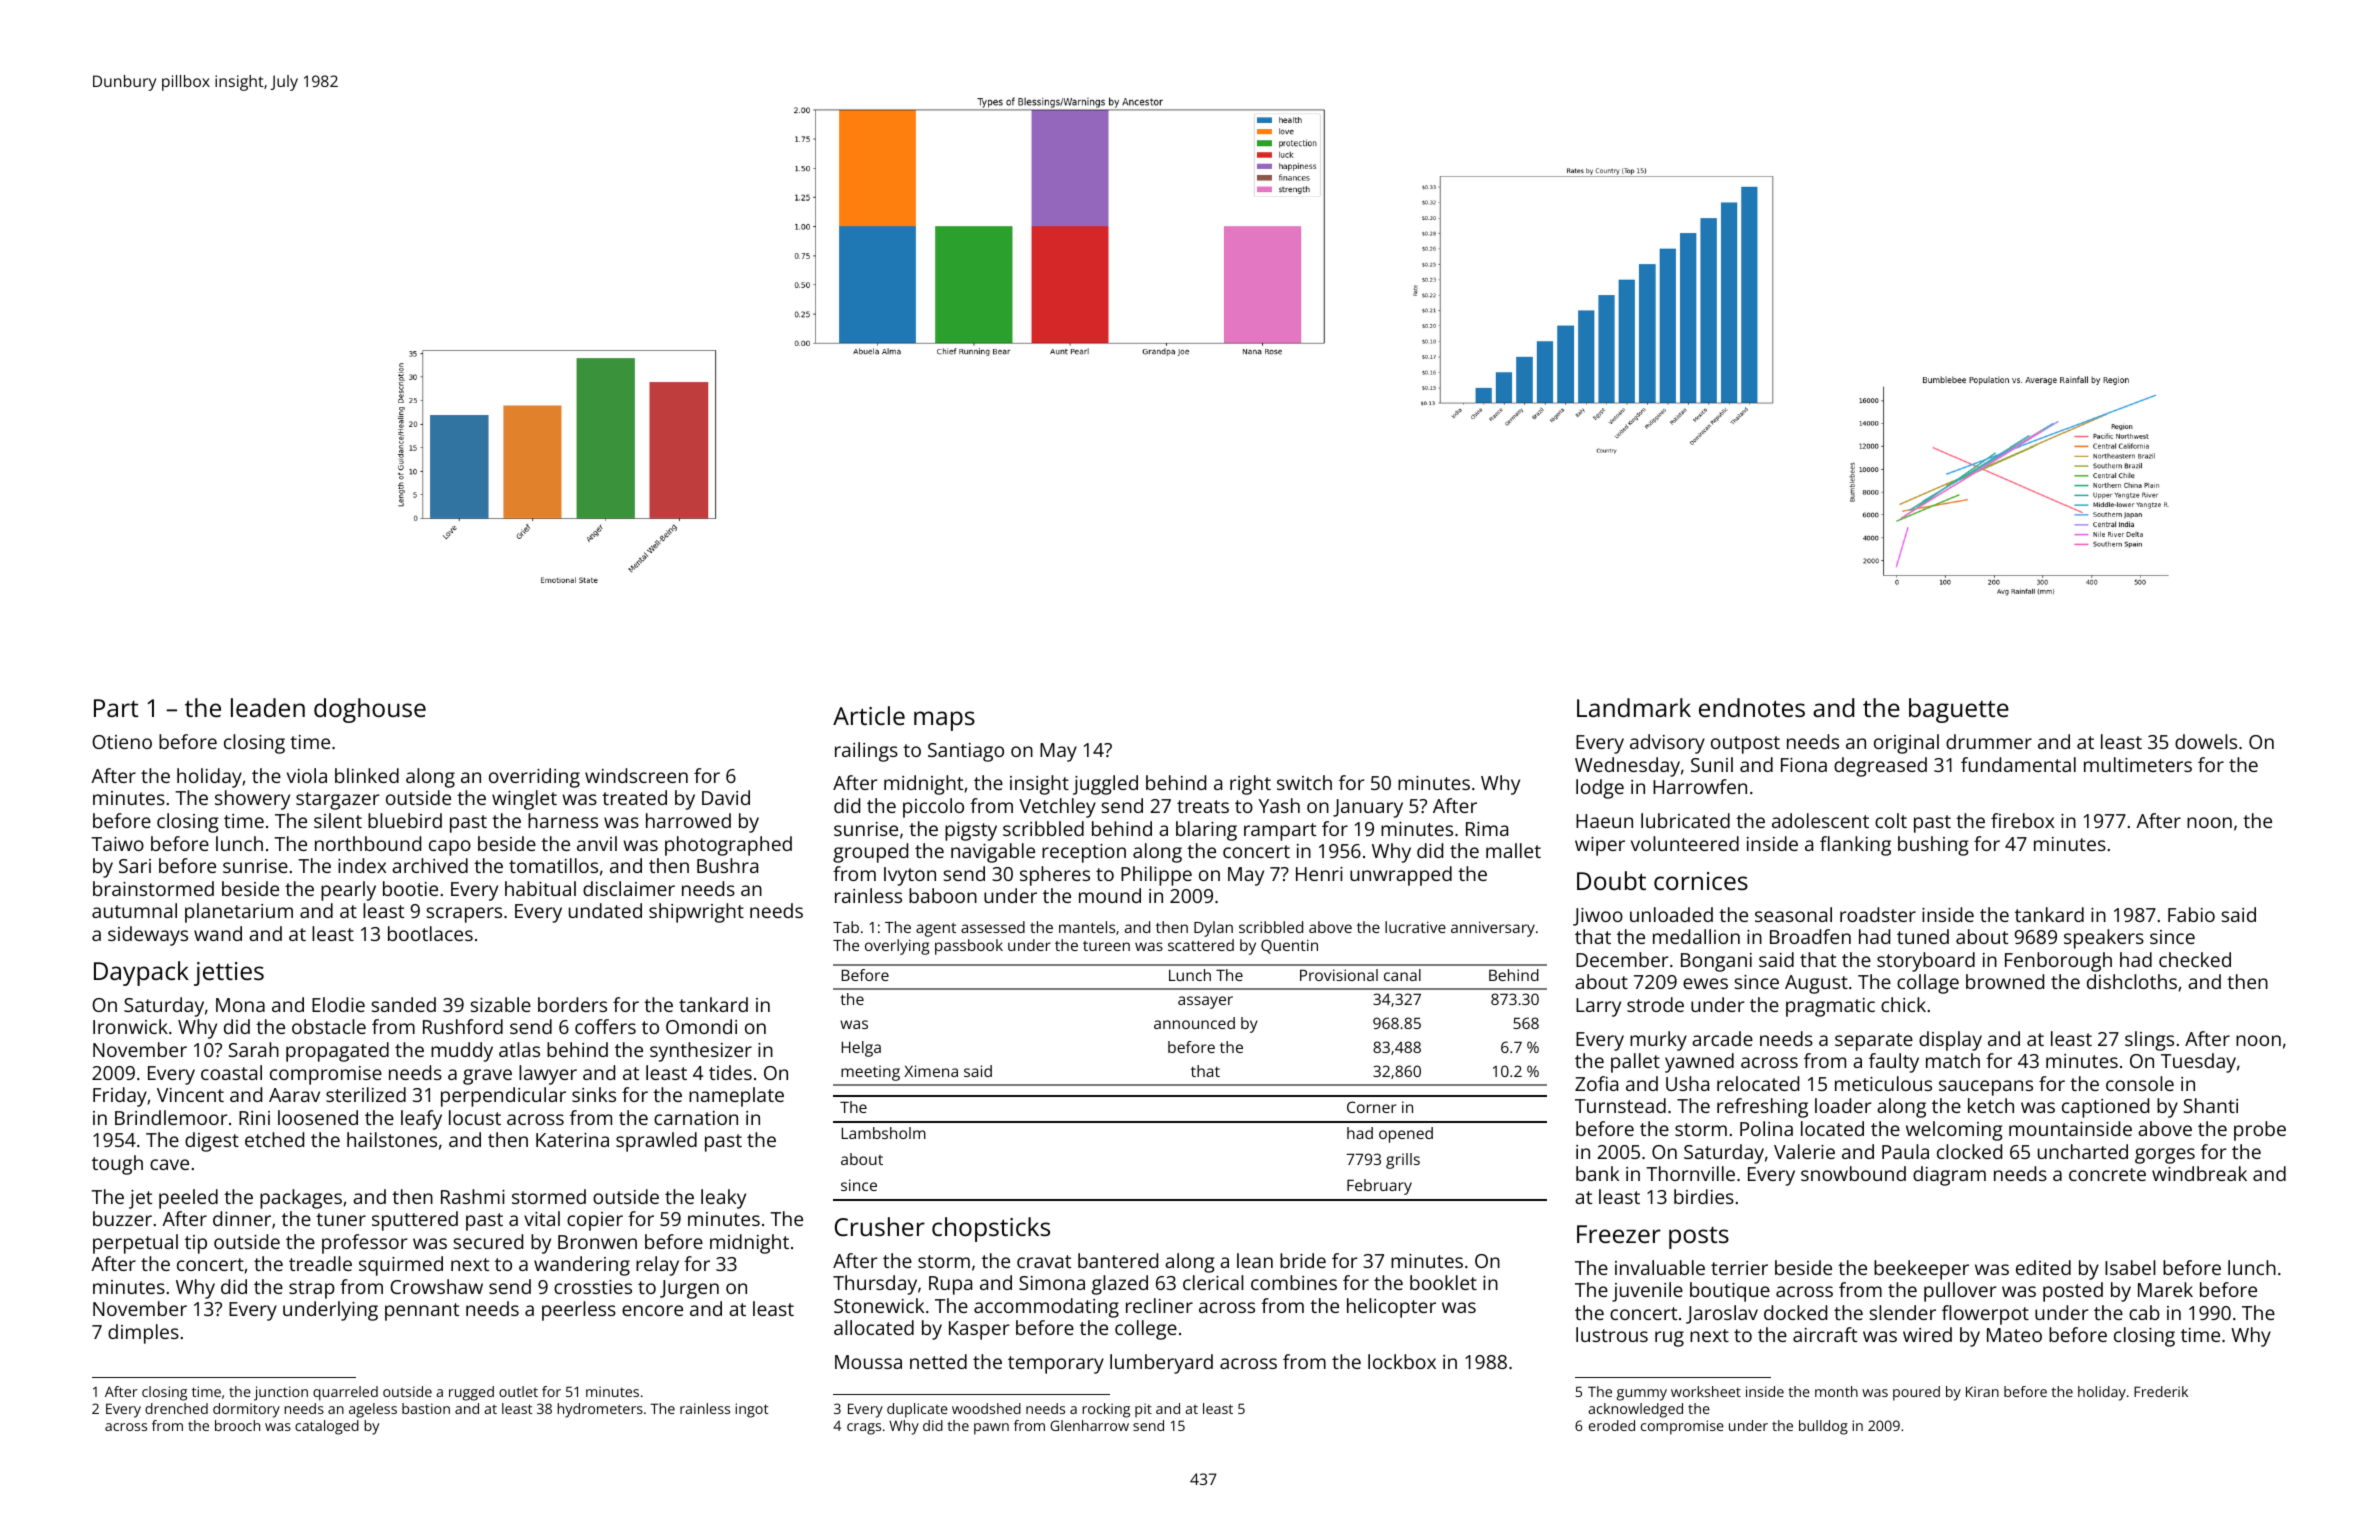  Describe the element at coordinates (1878, 914) in the screenshot. I see `roadster` at that location.
